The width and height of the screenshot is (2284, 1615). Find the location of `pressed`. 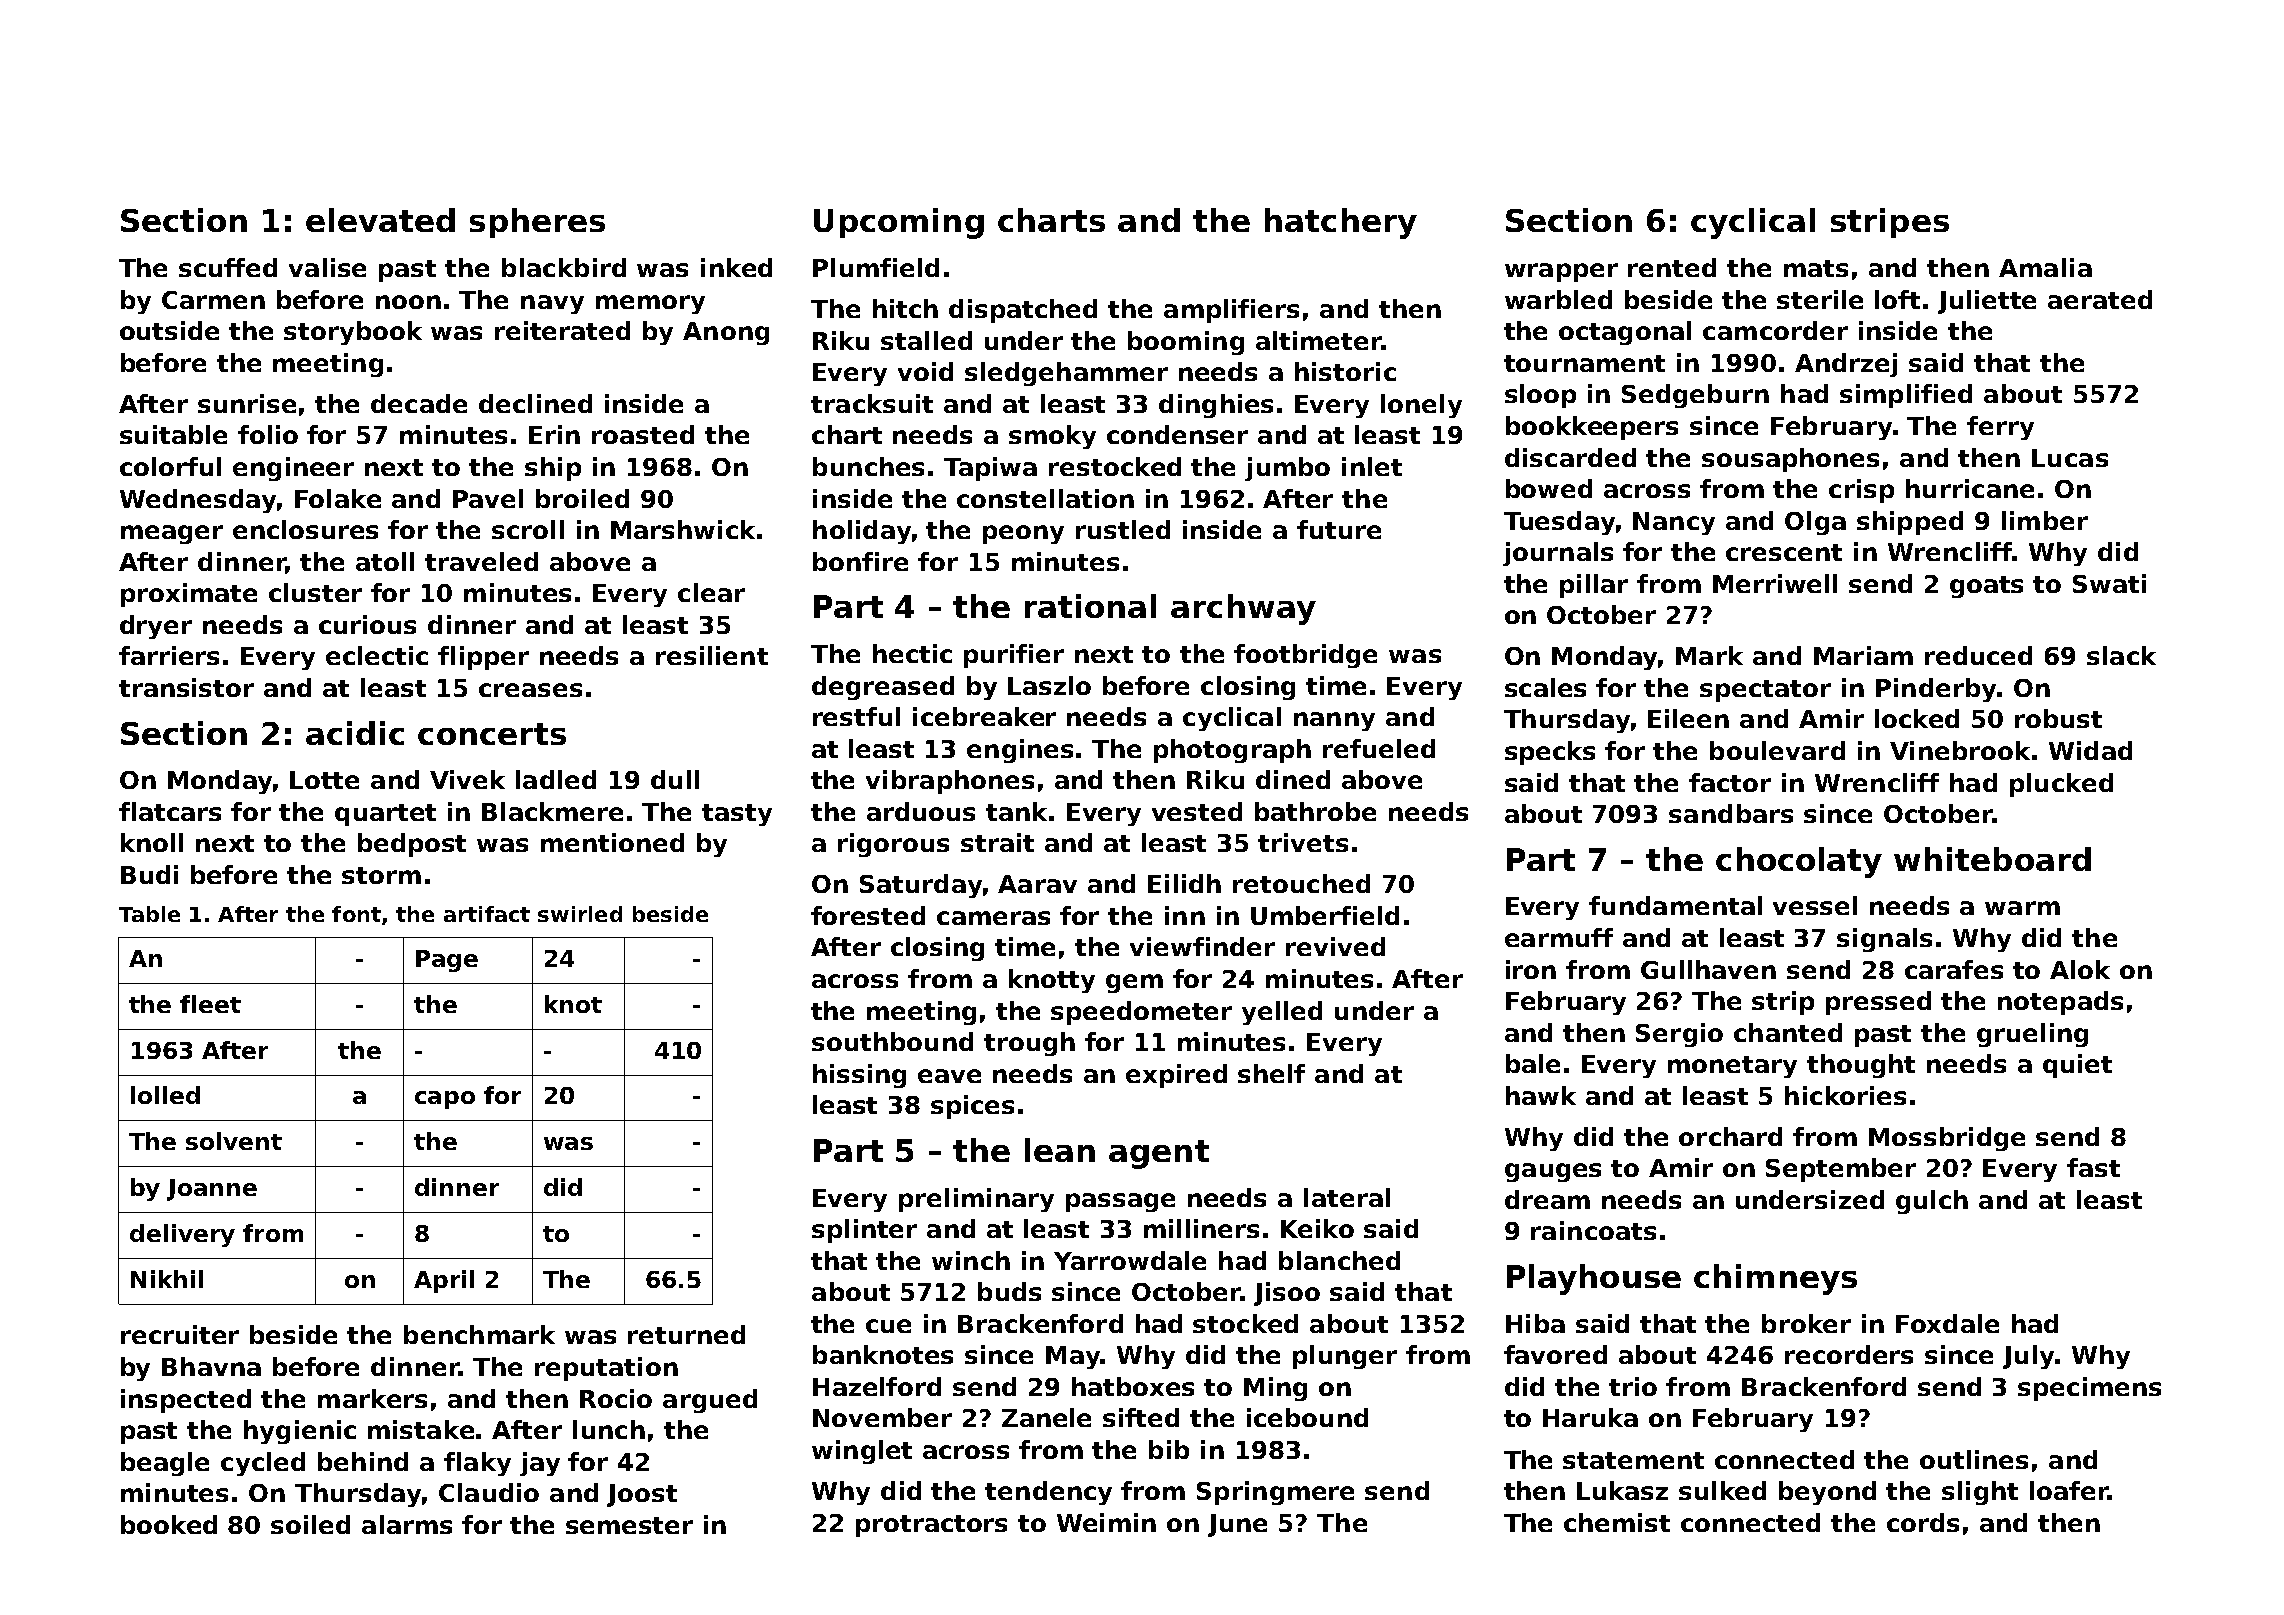

pressed is located at coordinates (1878, 1003).
